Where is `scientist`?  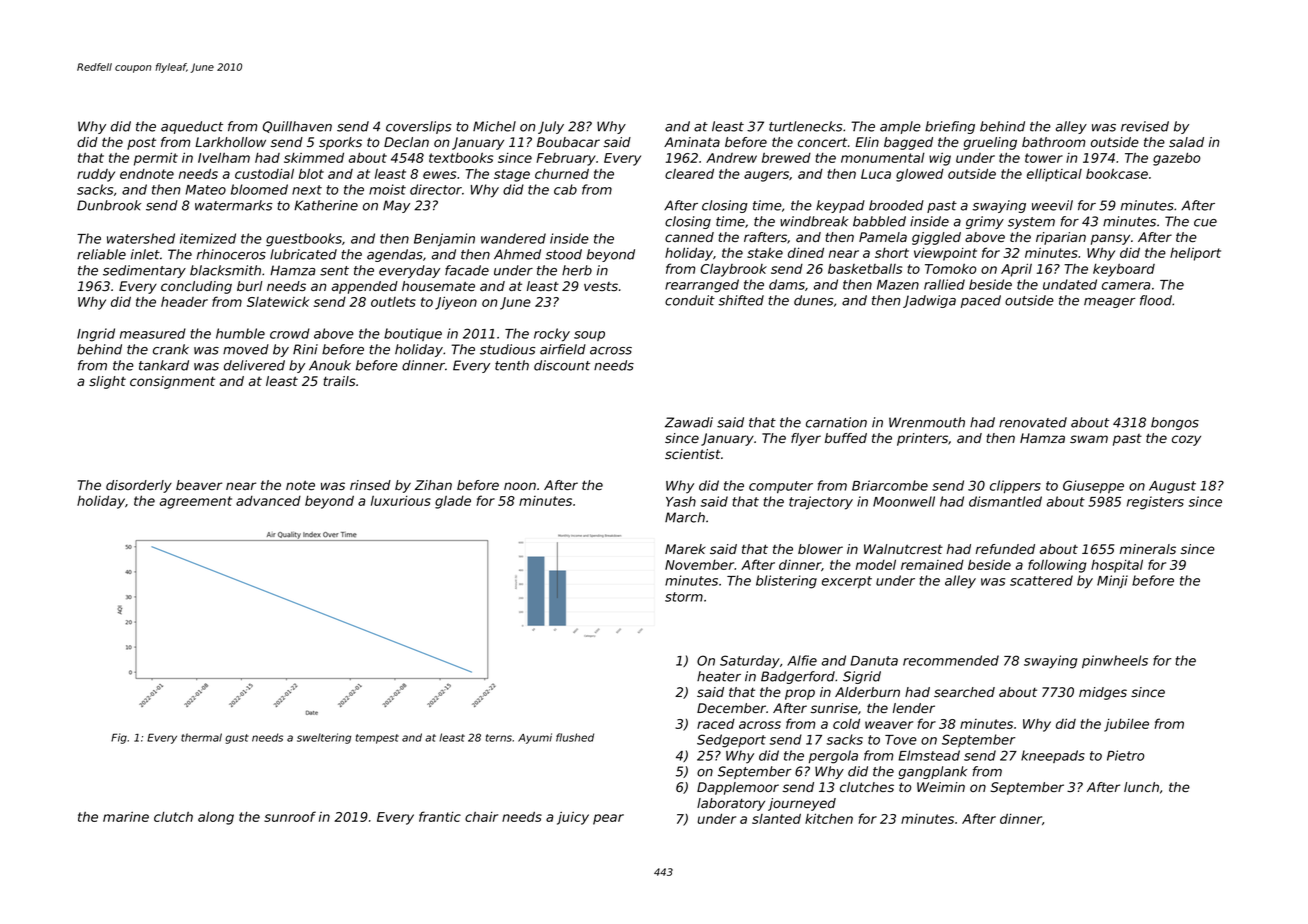
scientist is located at coordinates (693, 454).
